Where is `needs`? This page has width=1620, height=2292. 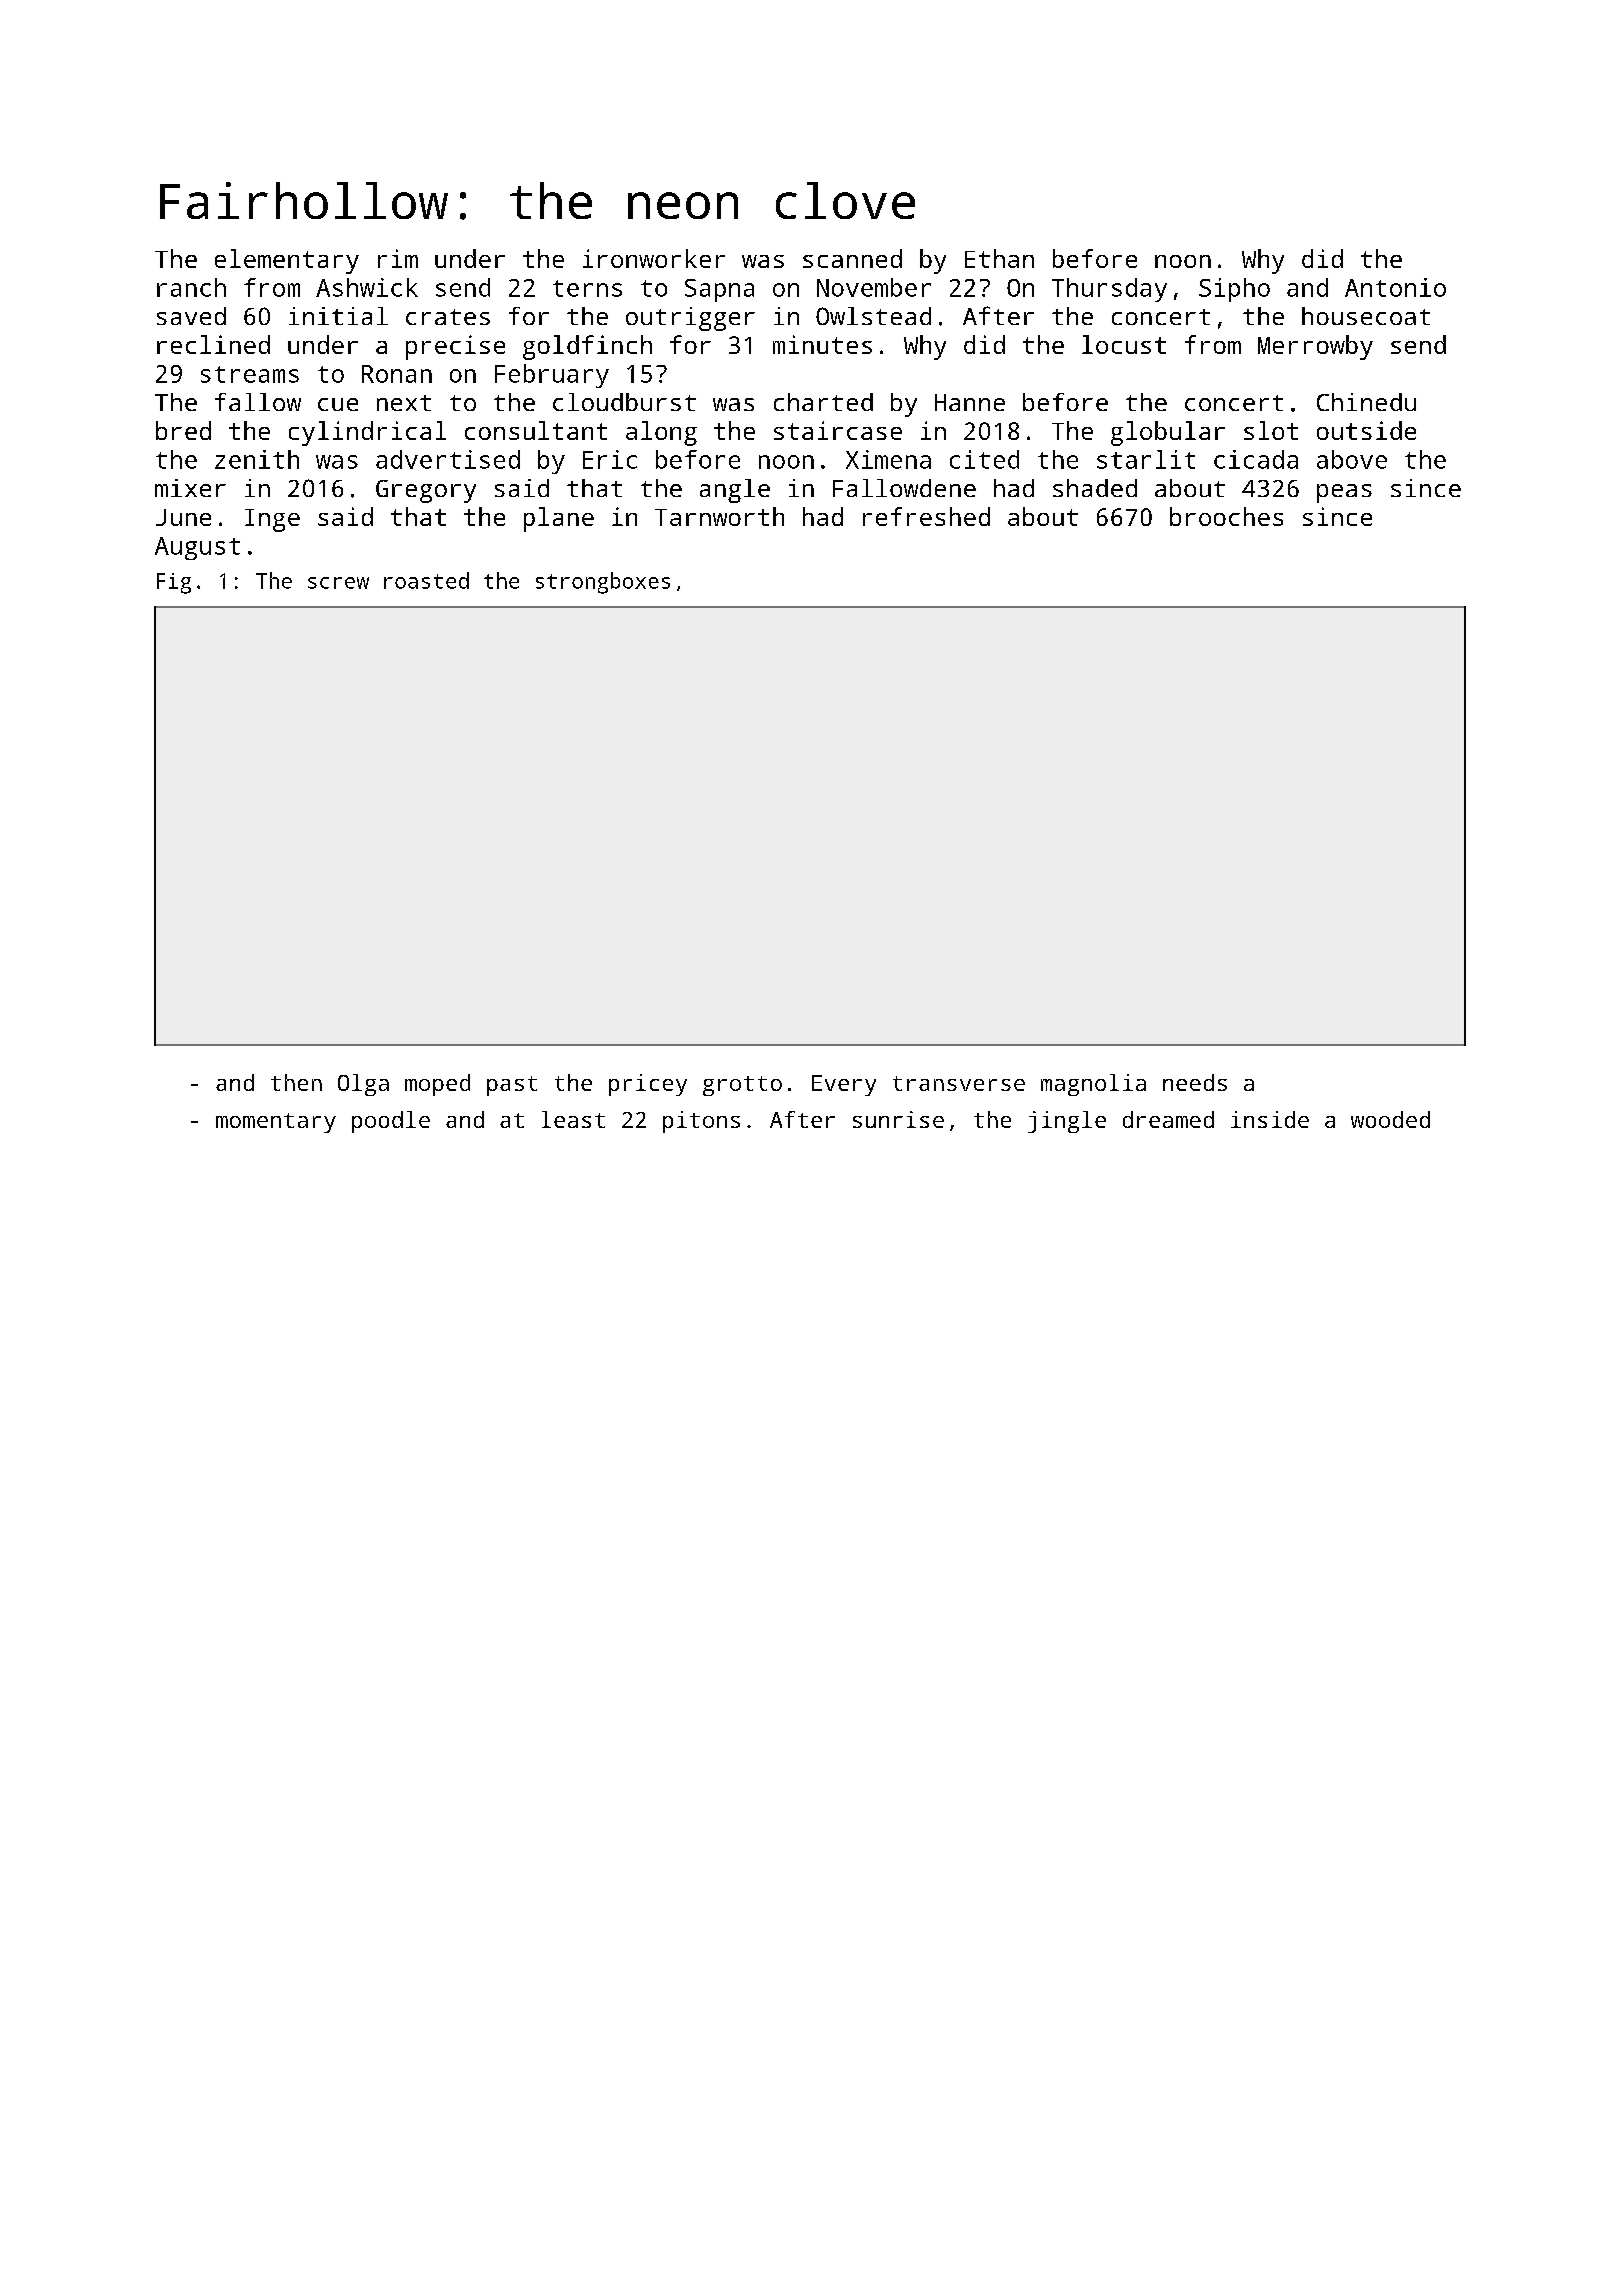
needs is located at coordinates (1195, 1082).
